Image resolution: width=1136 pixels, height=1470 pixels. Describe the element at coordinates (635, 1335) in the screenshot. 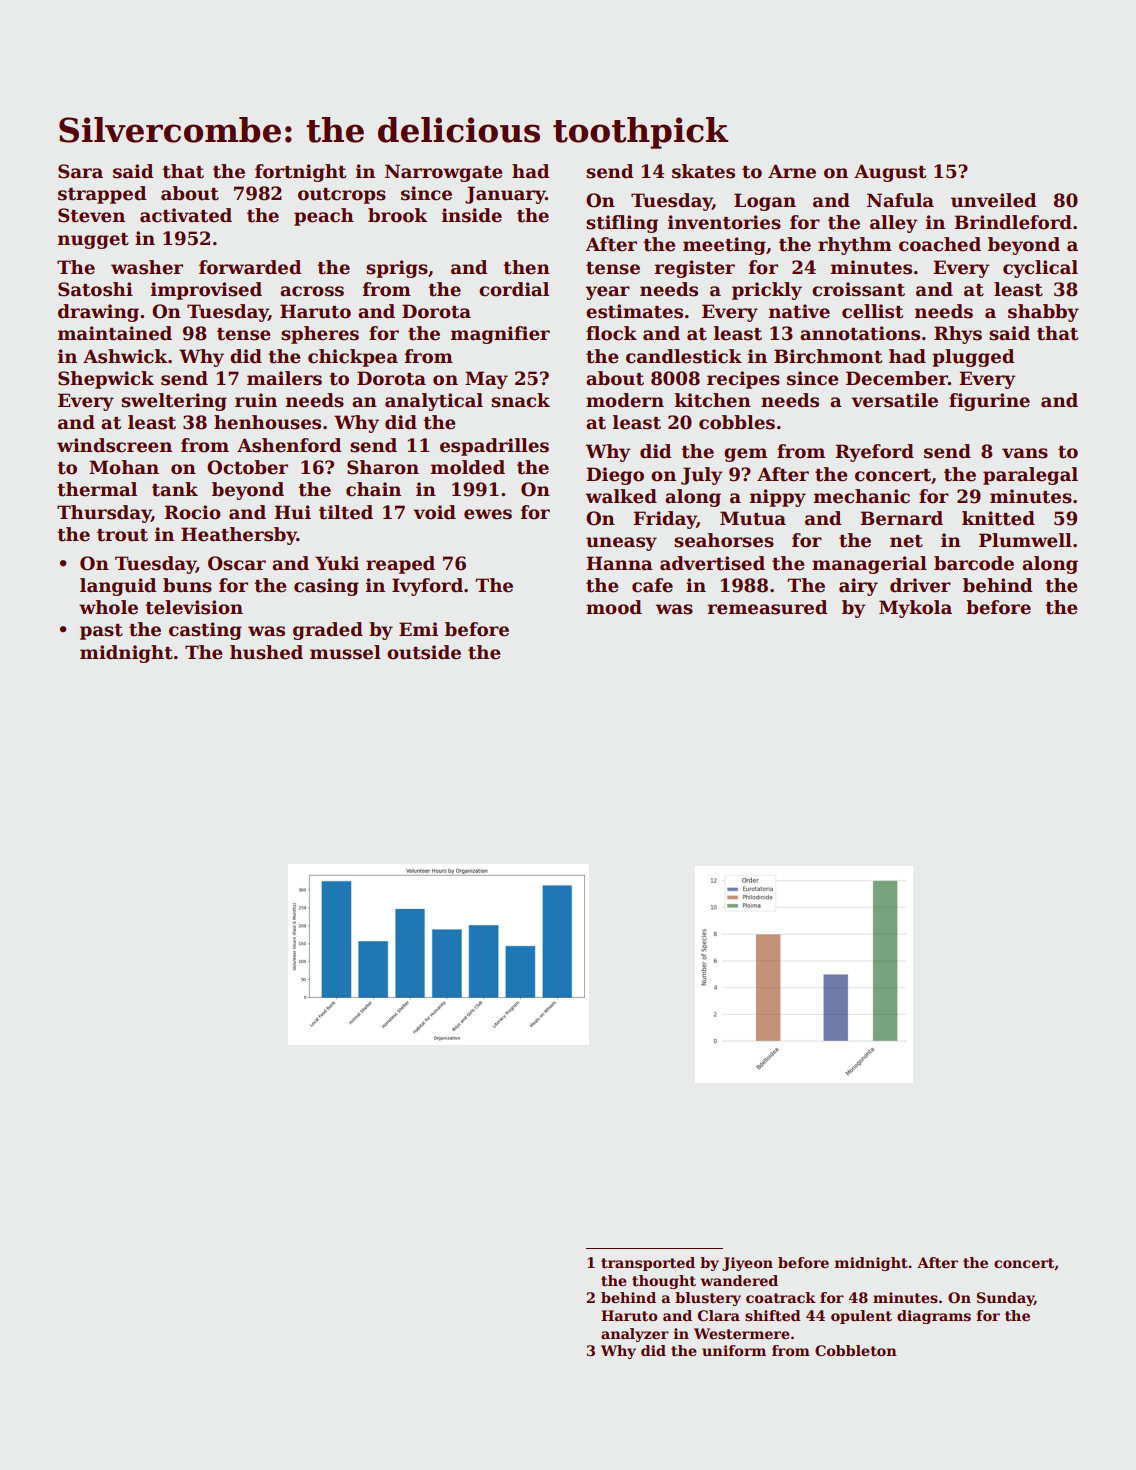

I see `analyzer` at that location.
